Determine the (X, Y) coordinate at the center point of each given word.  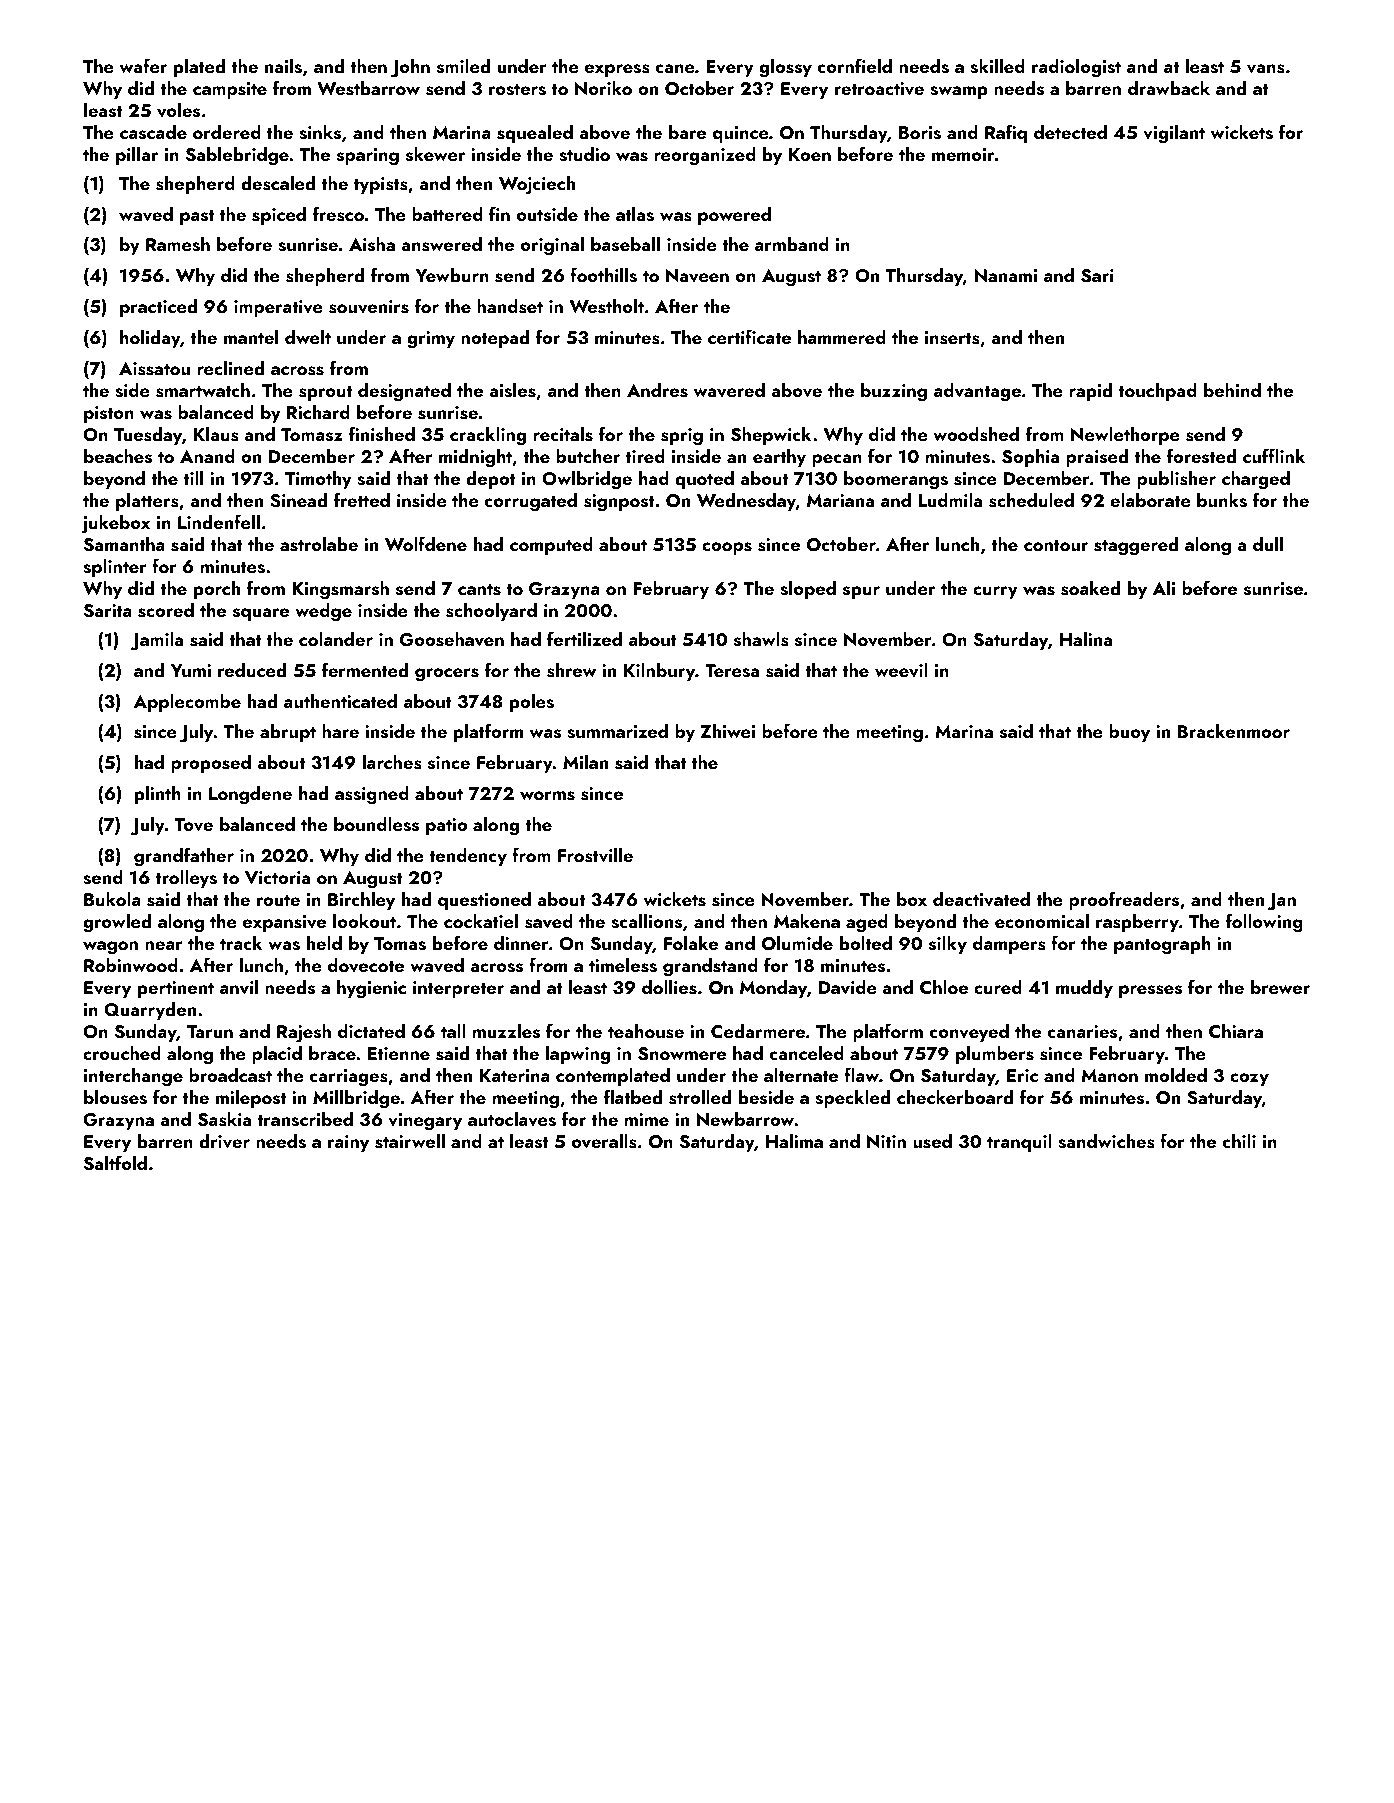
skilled (997, 66)
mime (647, 1119)
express (617, 70)
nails (283, 66)
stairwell (410, 1141)
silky (948, 945)
